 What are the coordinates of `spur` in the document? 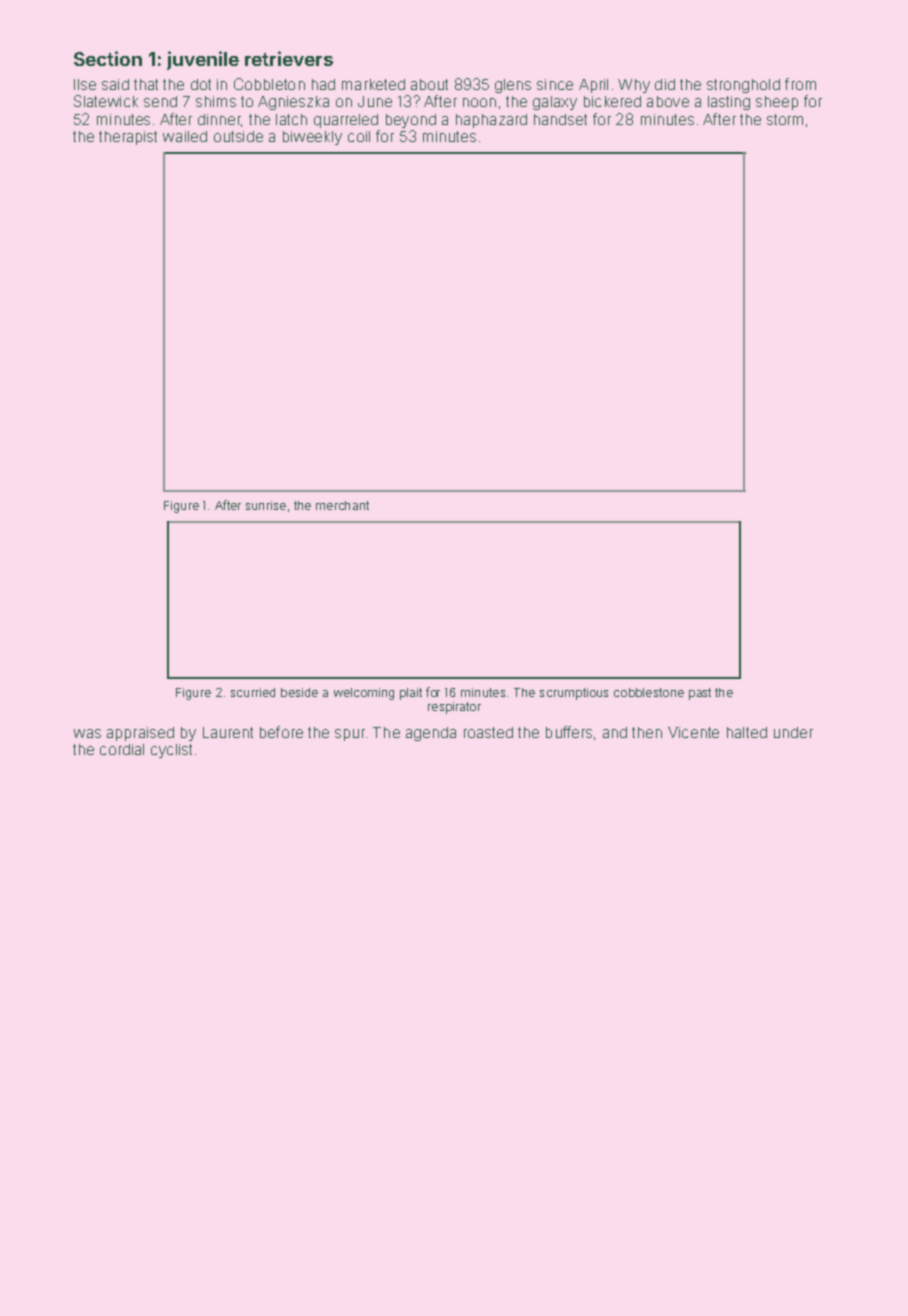 It's located at (350, 735).
